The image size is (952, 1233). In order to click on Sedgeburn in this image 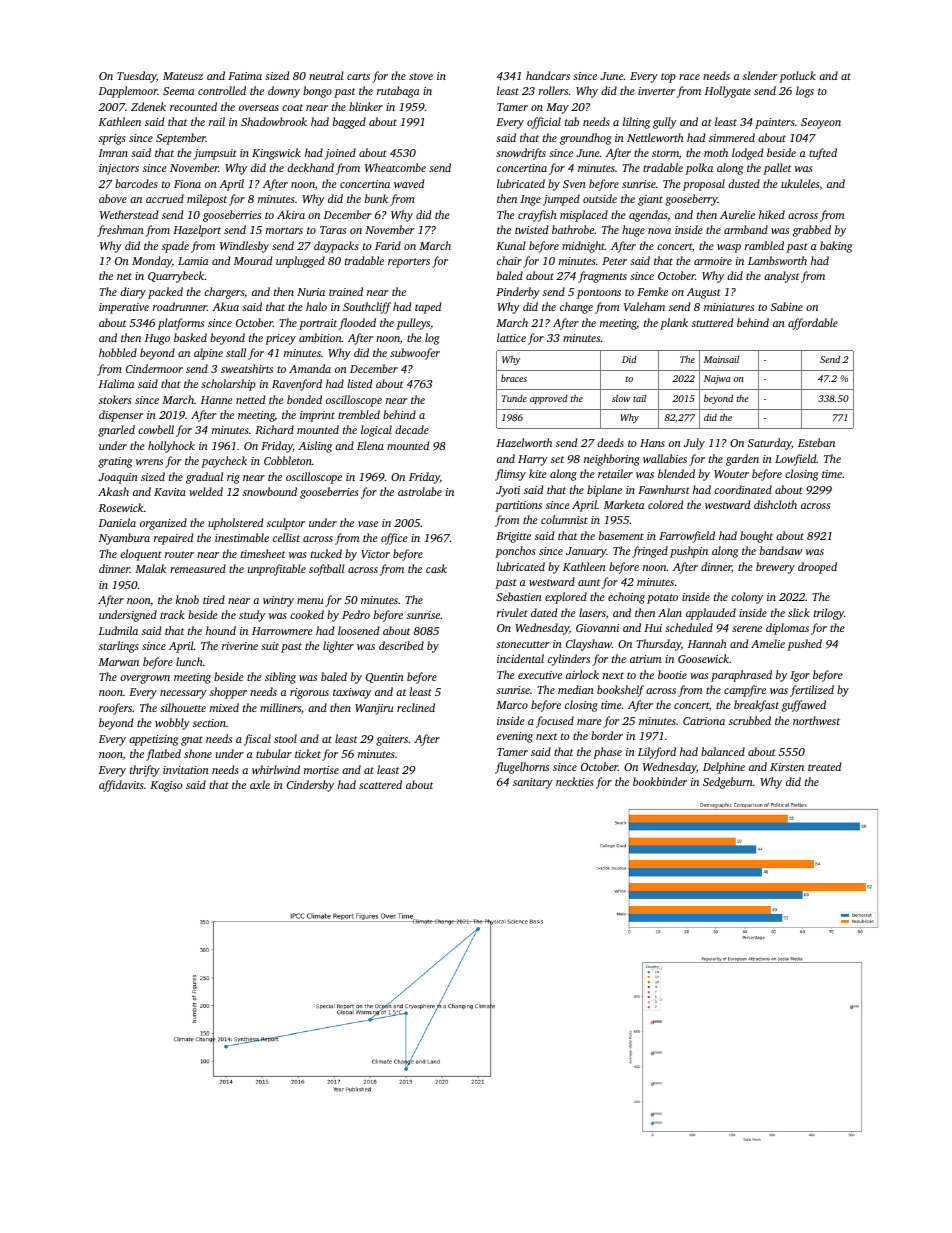, I will do `click(728, 783)`.
